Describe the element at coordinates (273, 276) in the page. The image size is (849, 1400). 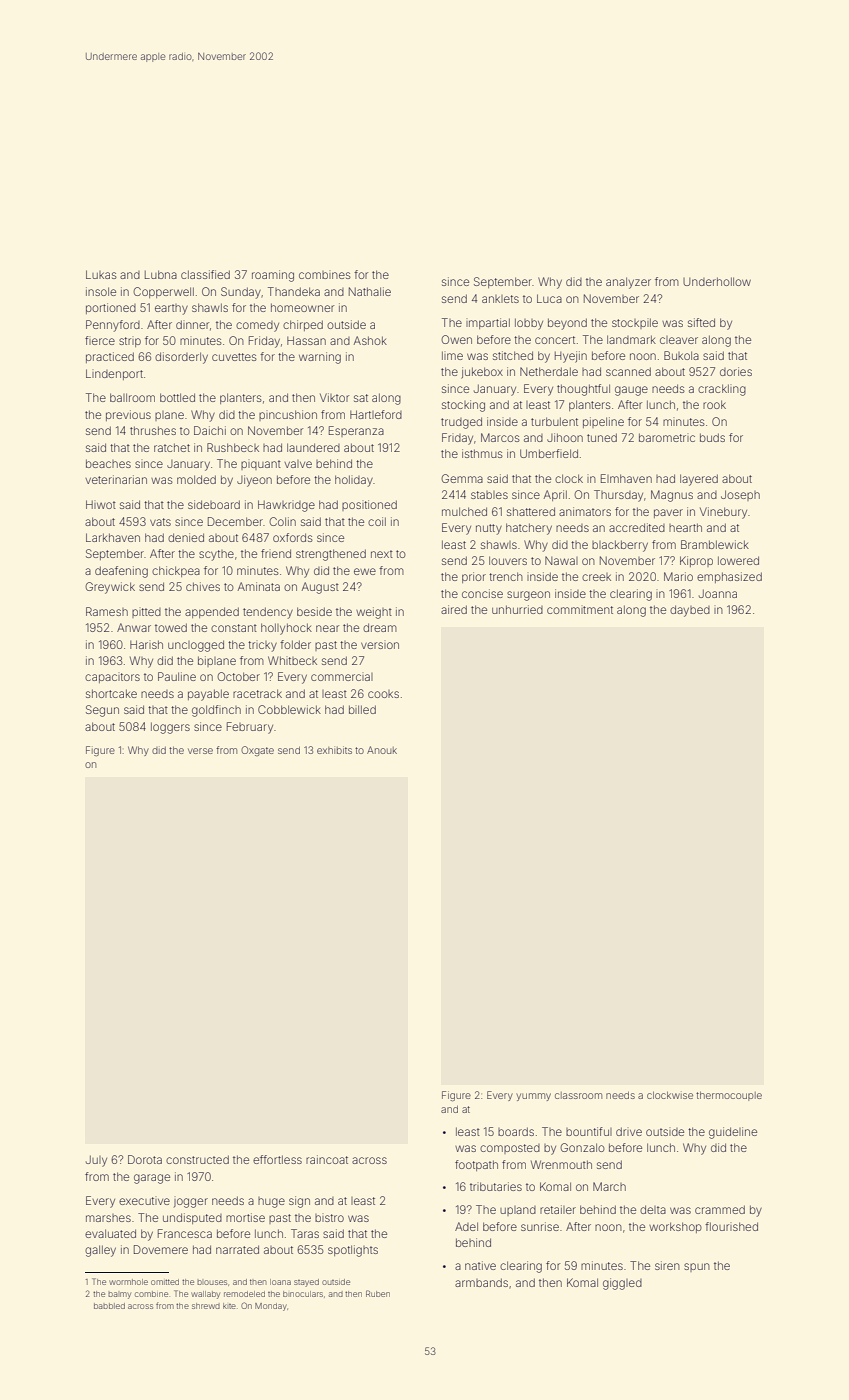
I see `roaming` at that location.
